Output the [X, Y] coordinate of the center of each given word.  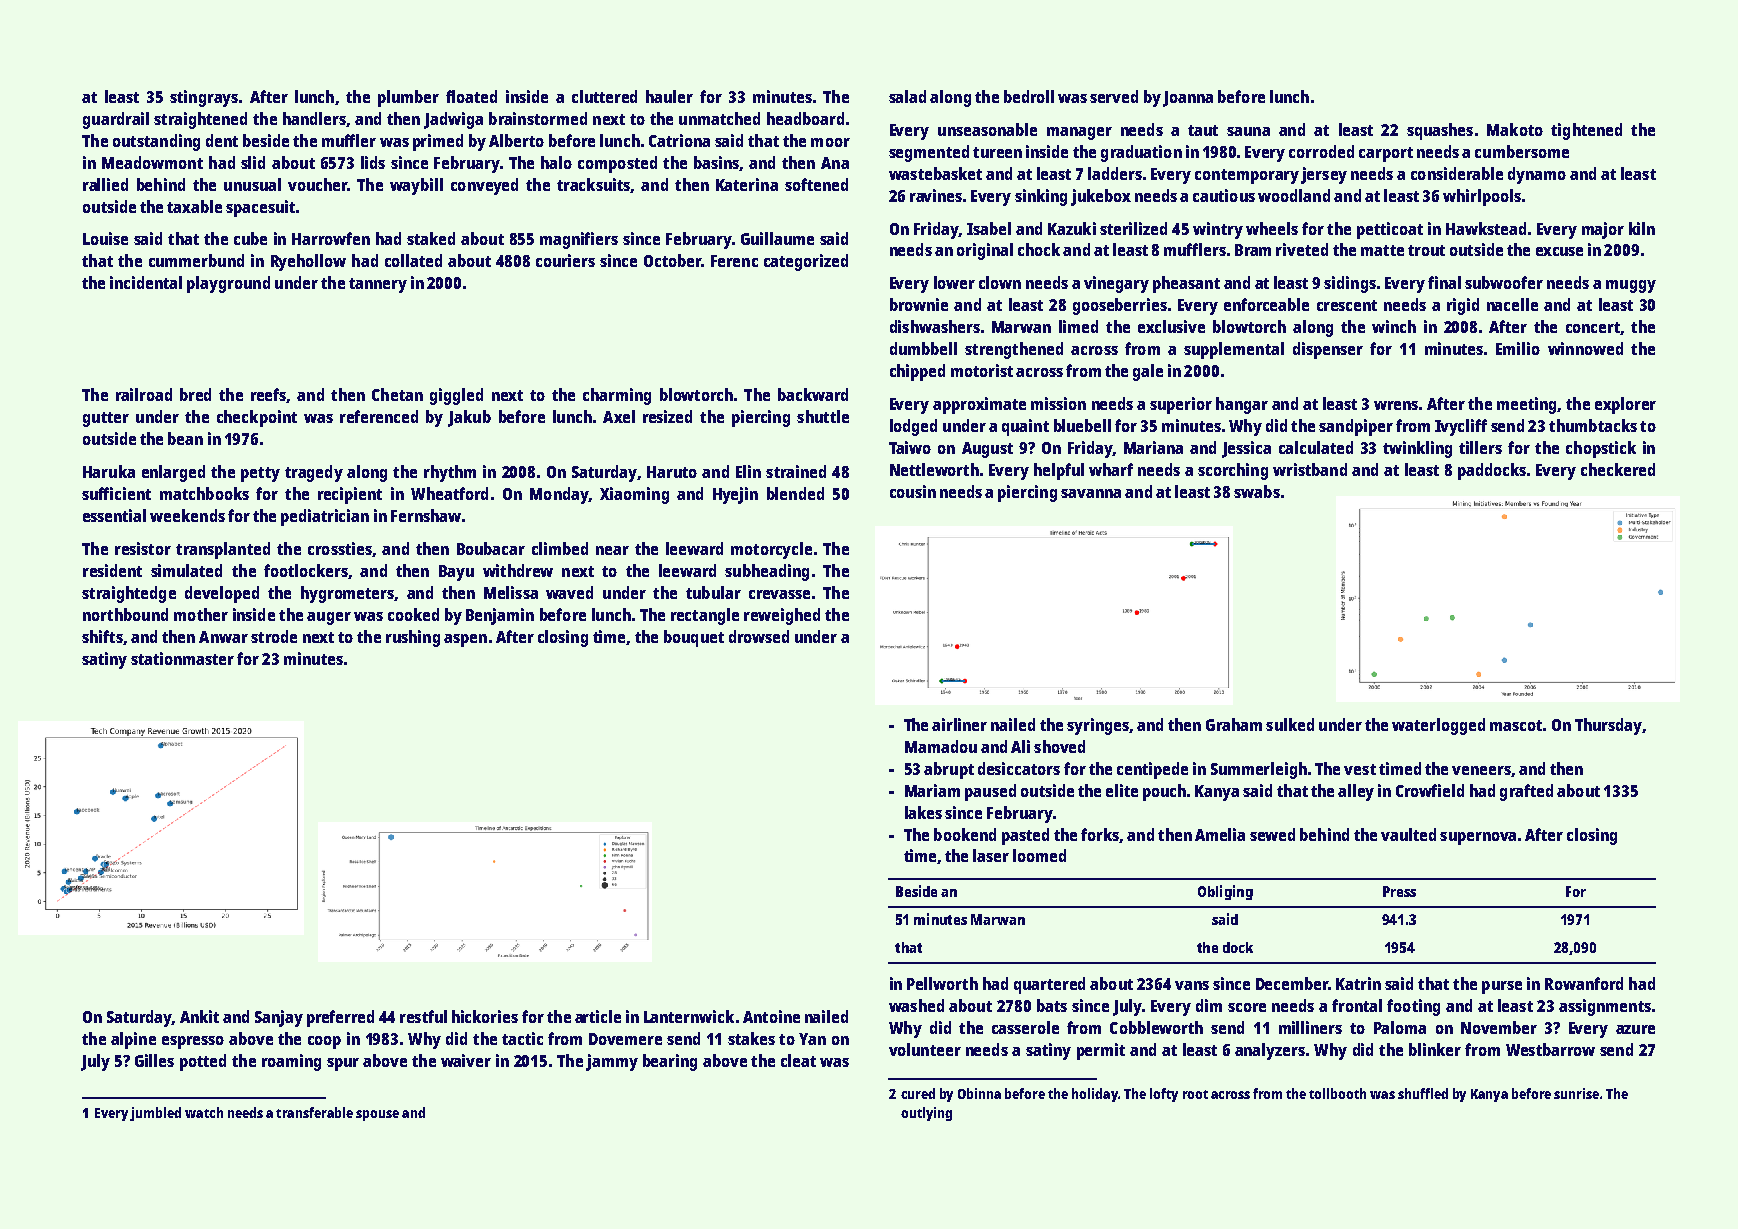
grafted [1526, 792]
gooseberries [1120, 306]
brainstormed [538, 118]
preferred [340, 1018]
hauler [669, 96]
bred [195, 394]
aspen [465, 640]
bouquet [694, 638]
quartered [1049, 985]
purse [1502, 987]
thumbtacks [1593, 425]
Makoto [1515, 129]
